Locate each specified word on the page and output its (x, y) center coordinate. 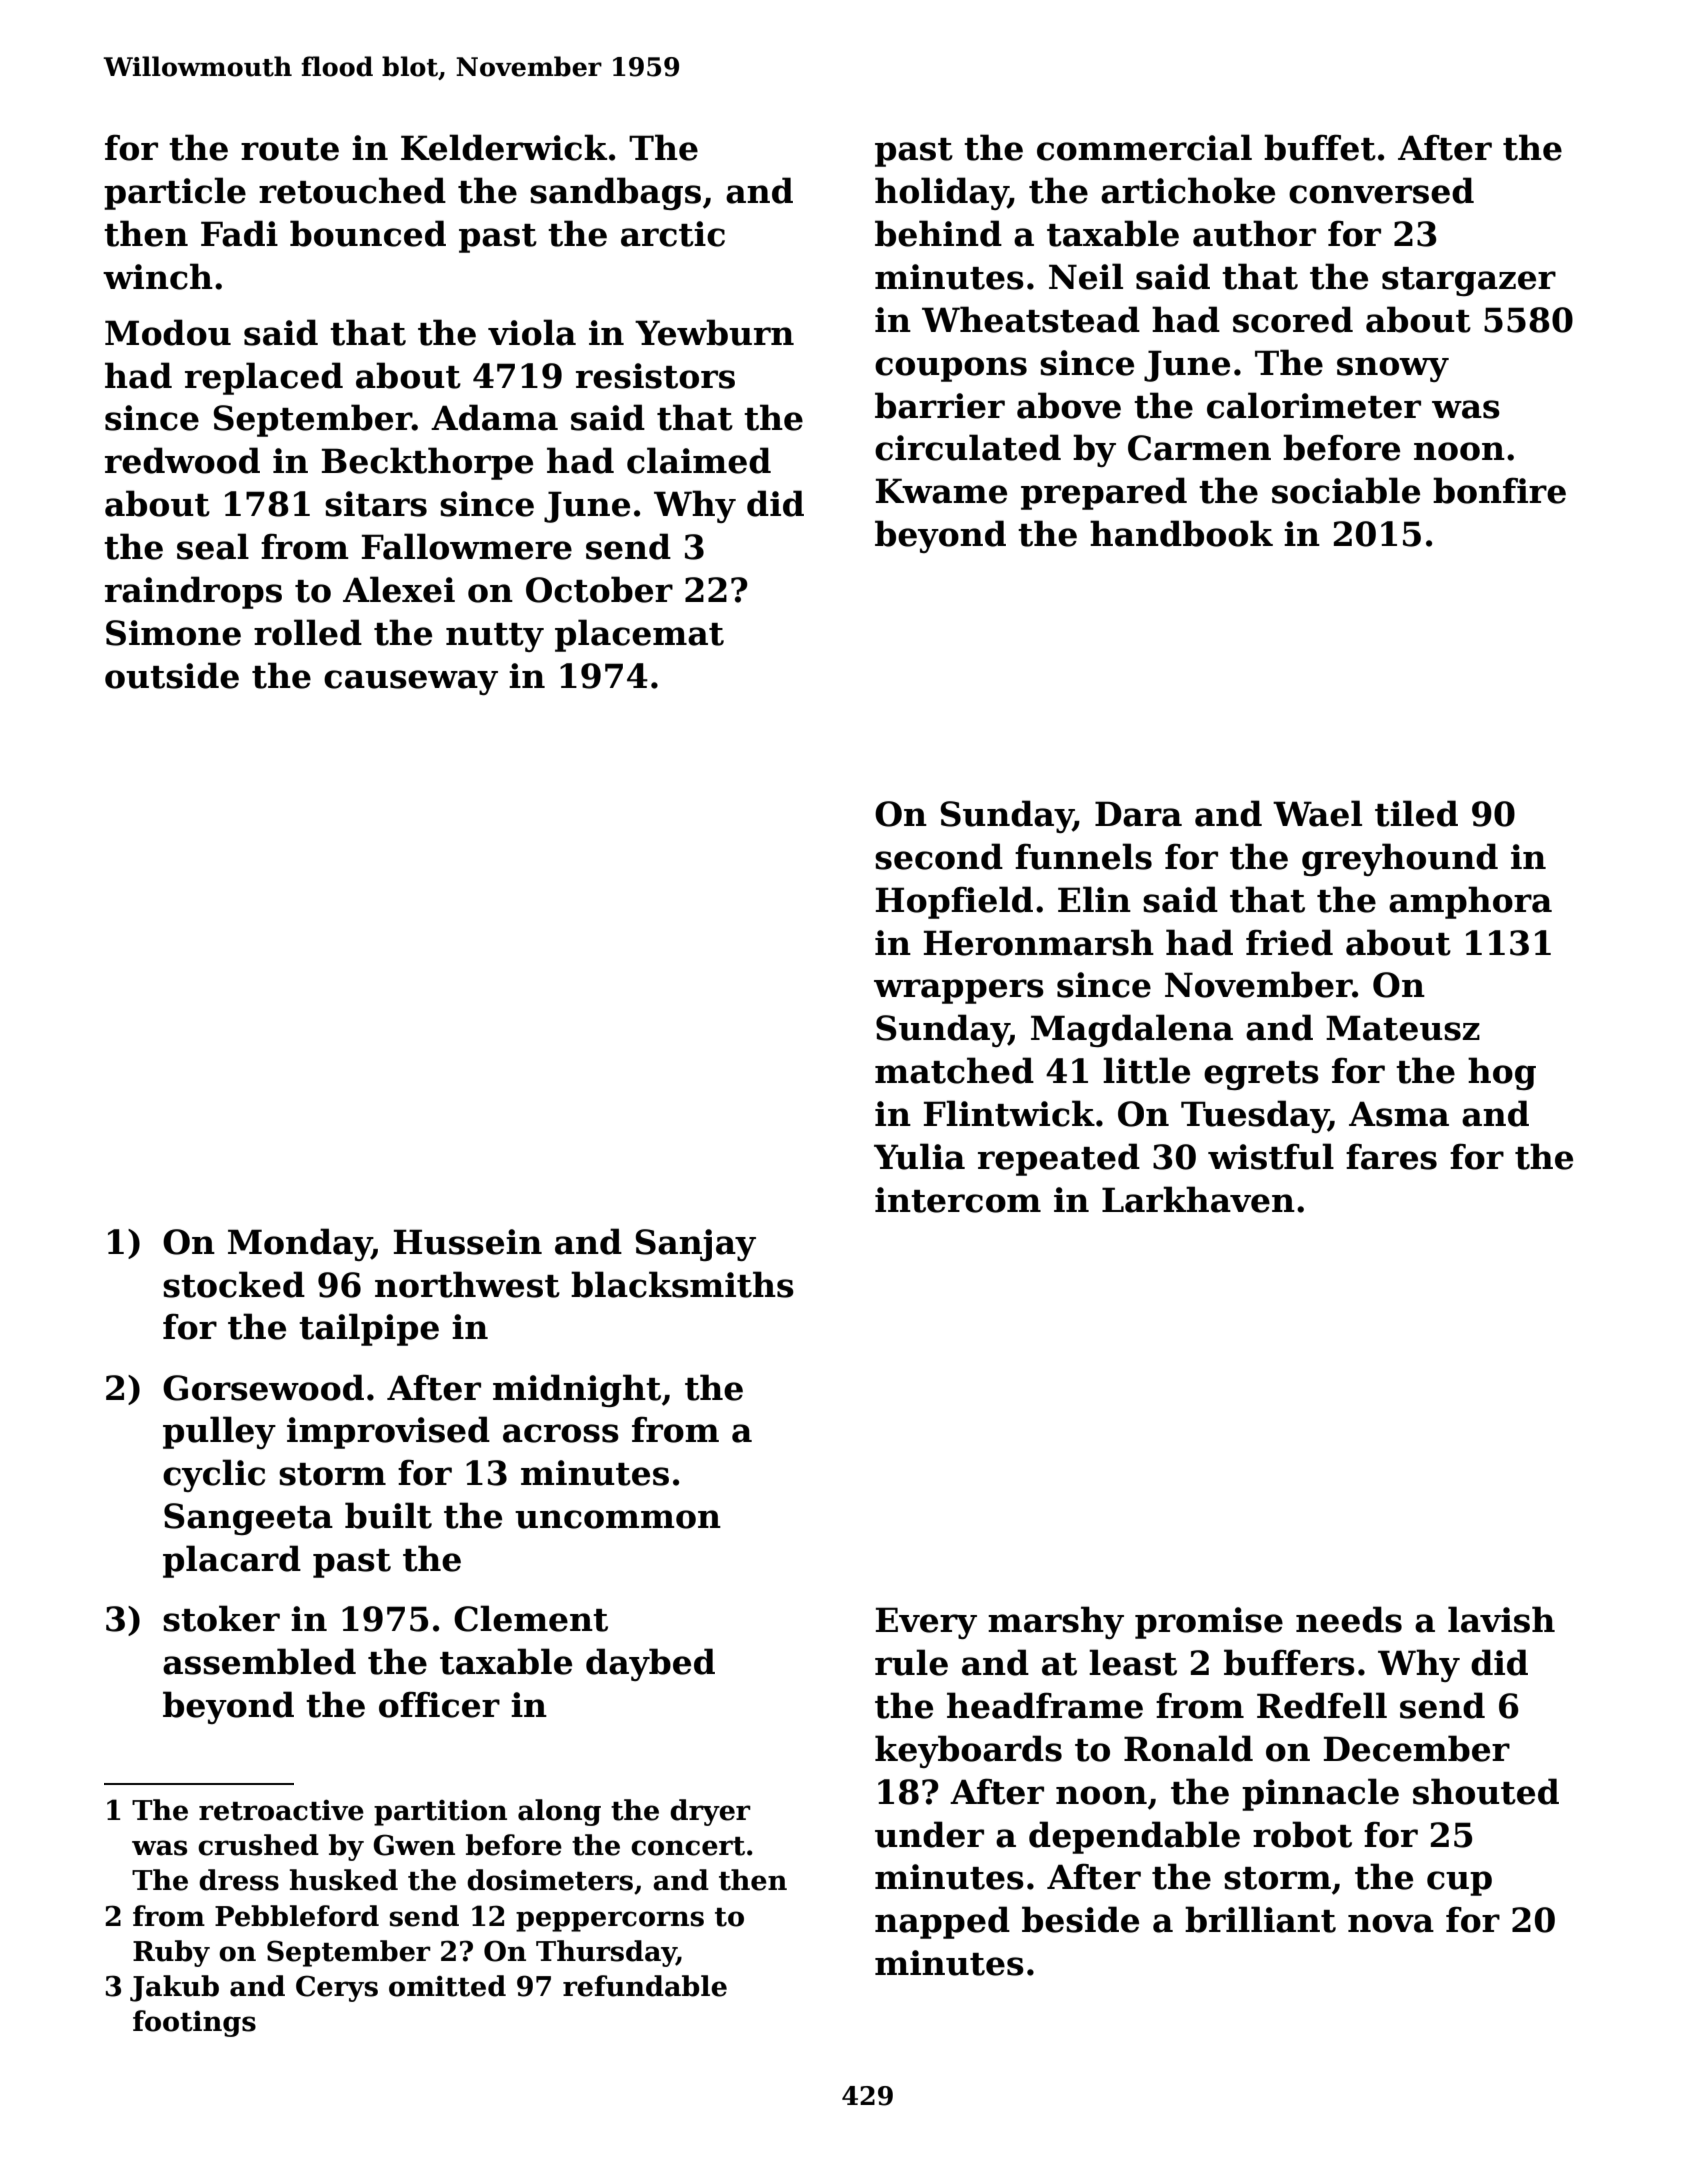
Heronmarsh (1039, 942)
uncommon (618, 1519)
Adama (494, 417)
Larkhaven (1198, 1199)
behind (938, 233)
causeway (411, 682)
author (1254, 233)
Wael (1317, 813)
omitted (447, 1986)
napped (942, 1922)
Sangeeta (248, 1519)
